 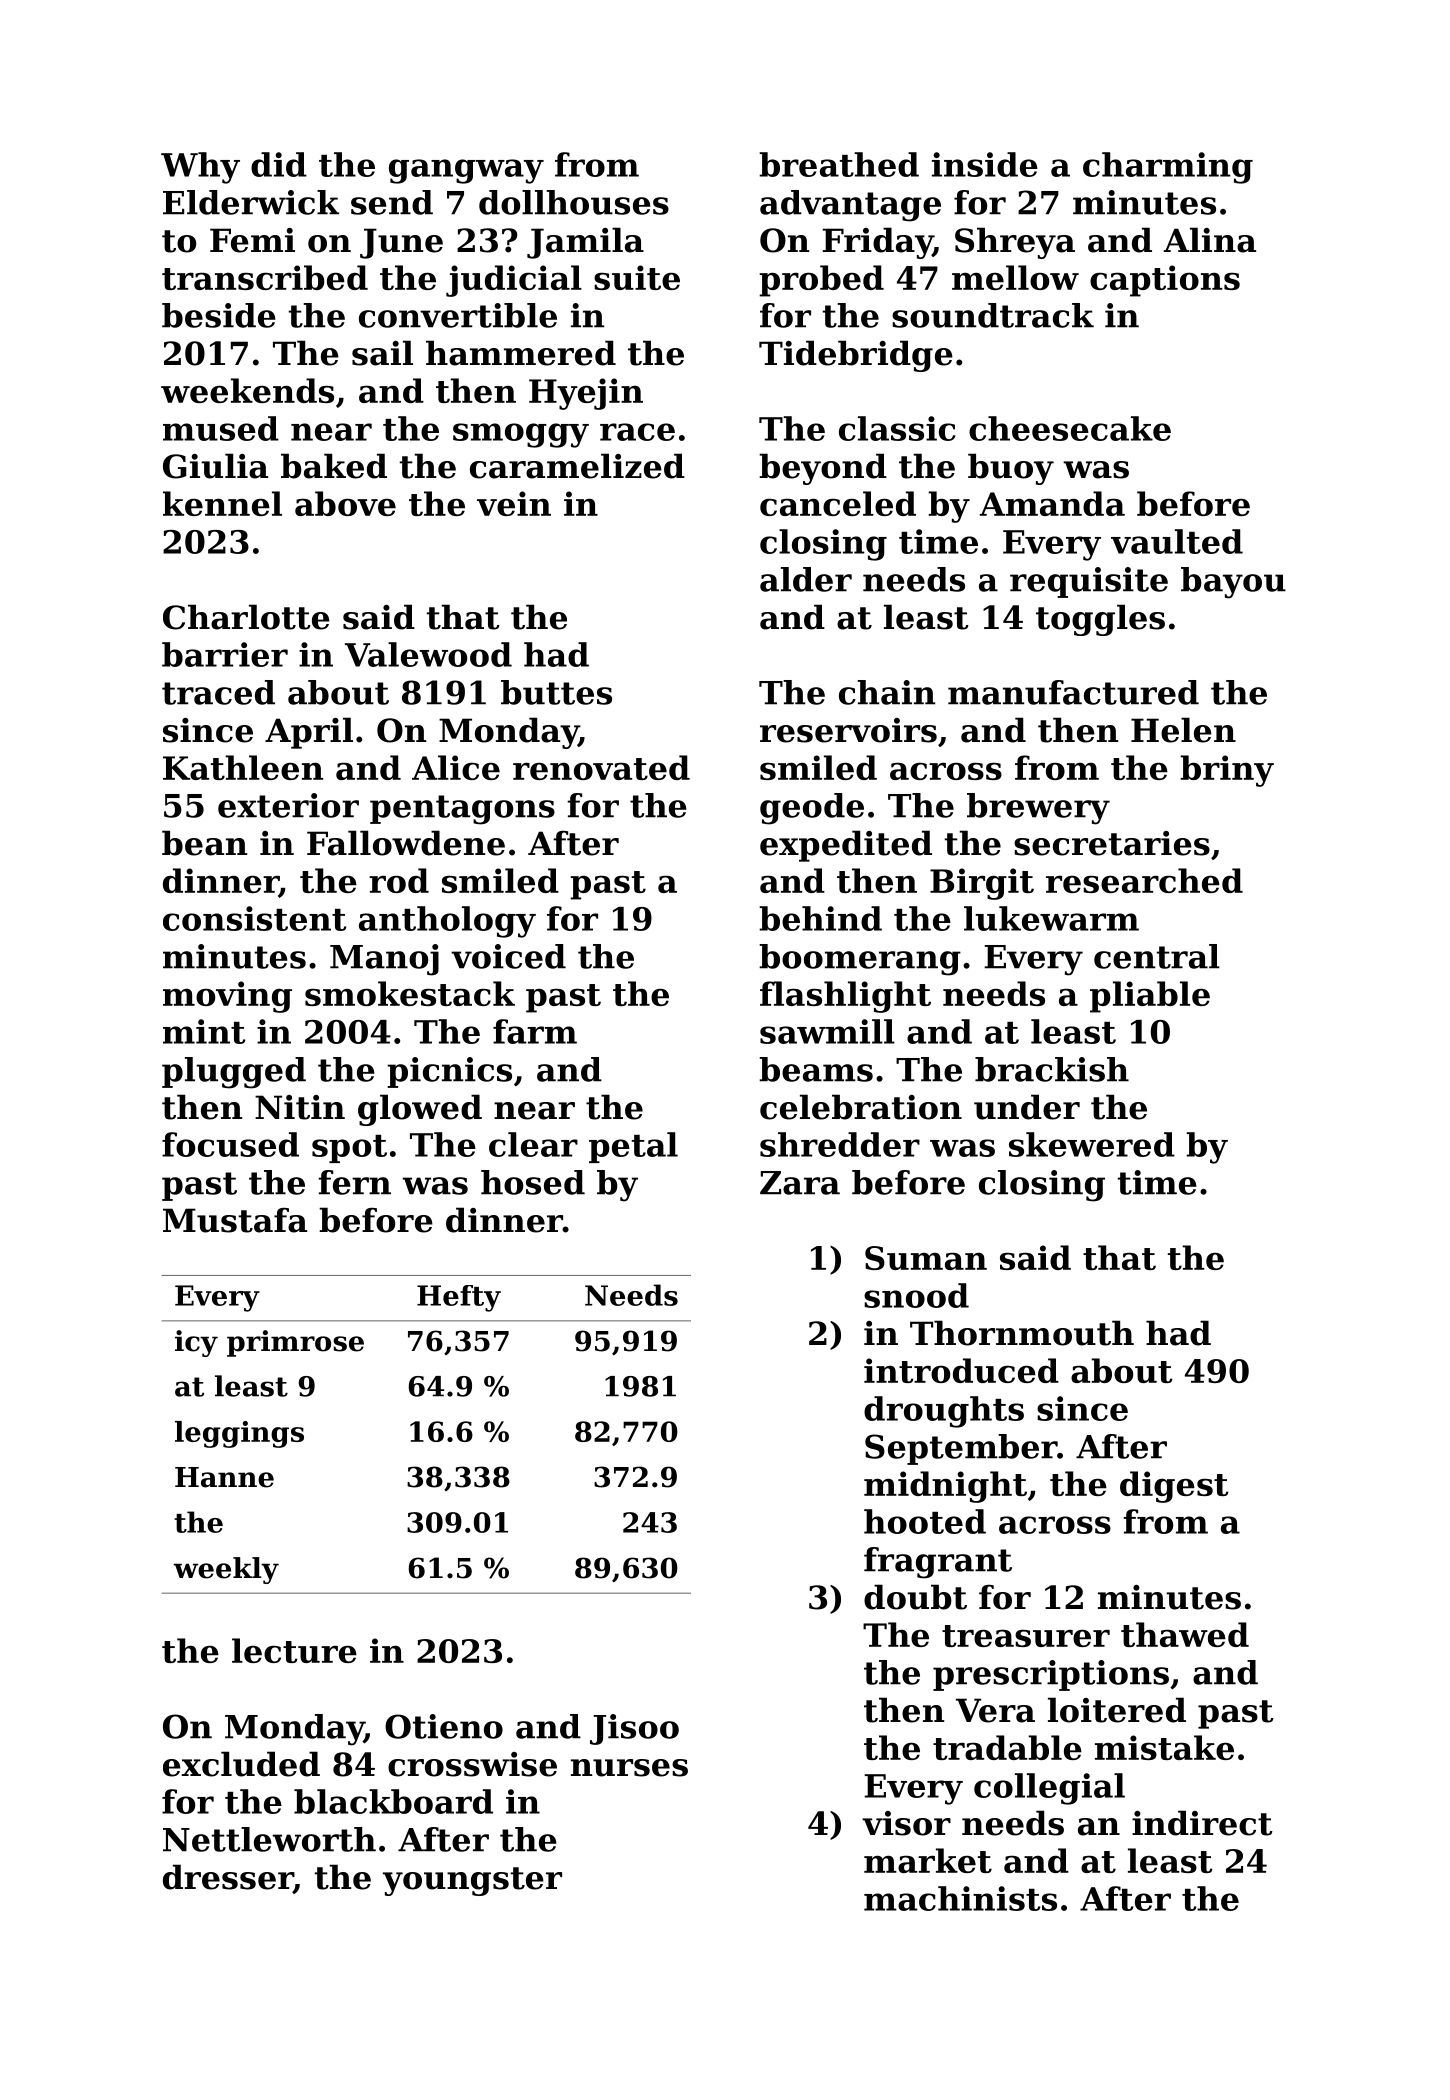 What do you see at coordinates (1117, 1710) in the document?
I see `loitered` at bounding box center [1117, 1710].
